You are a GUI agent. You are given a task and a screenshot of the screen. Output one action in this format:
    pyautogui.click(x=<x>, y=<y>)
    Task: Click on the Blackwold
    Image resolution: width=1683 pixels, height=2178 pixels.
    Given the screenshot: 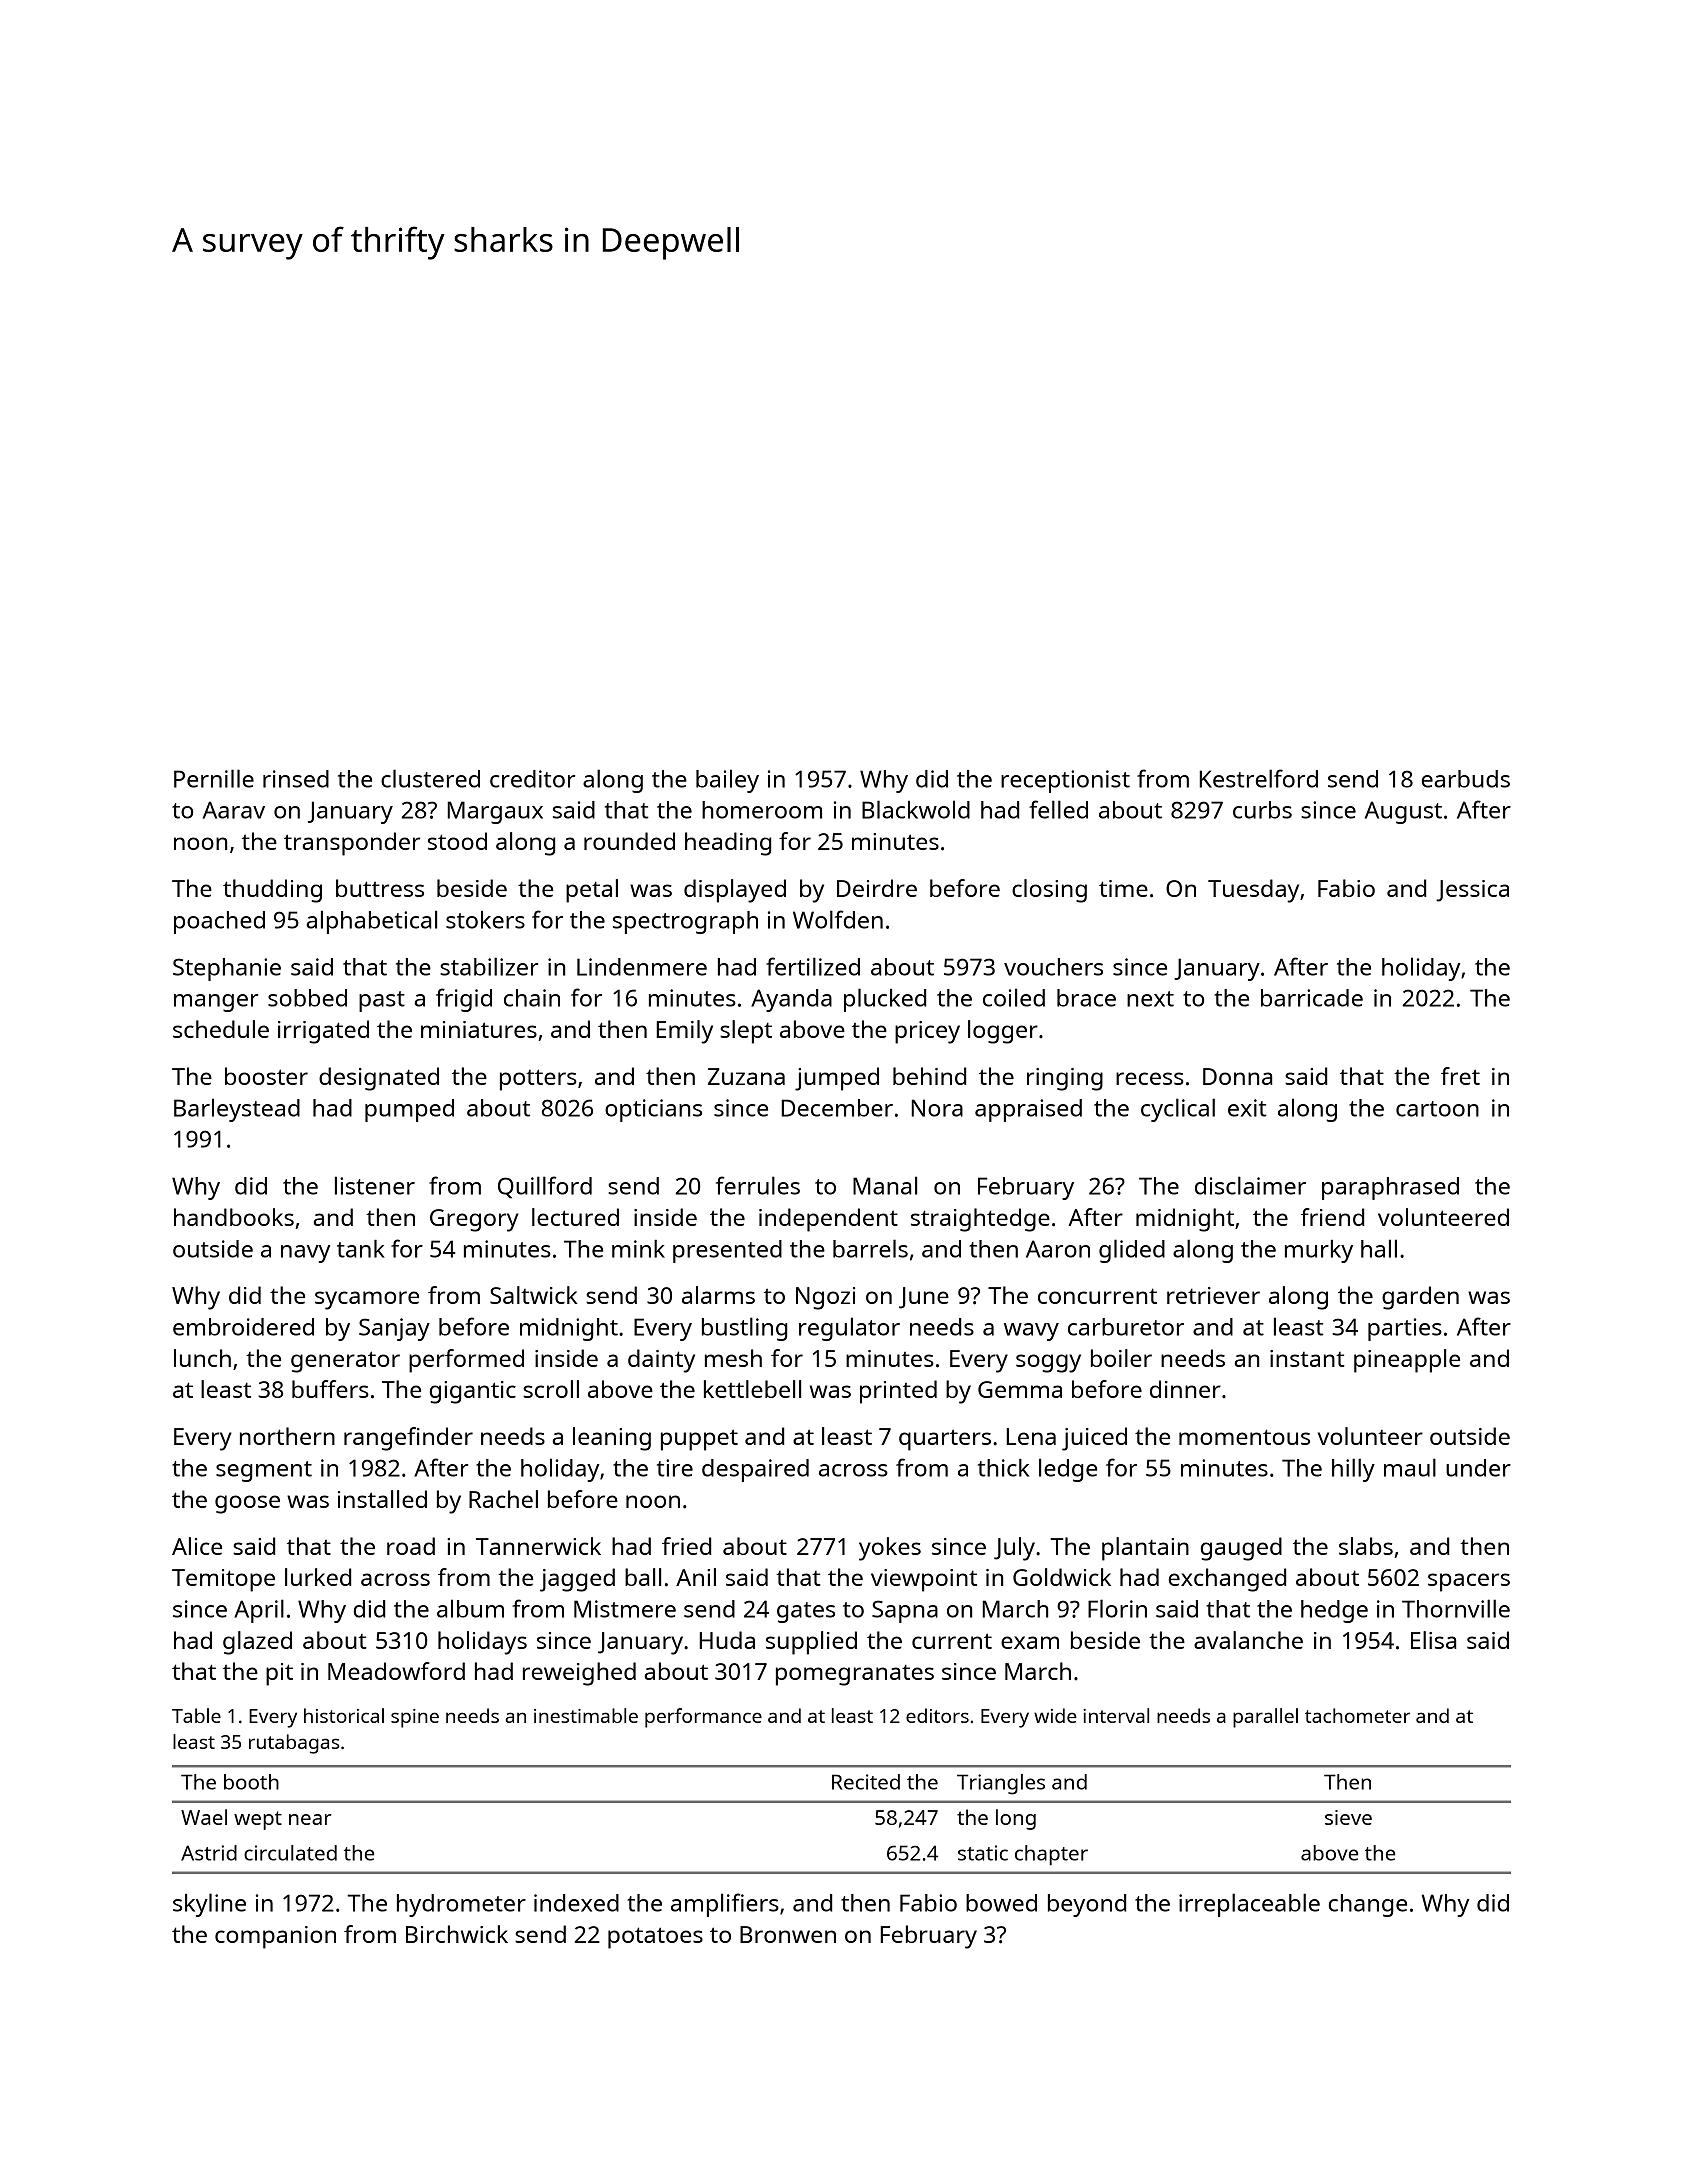 What is the action you would take?
    pyautogui.click(x=916, y=809)
